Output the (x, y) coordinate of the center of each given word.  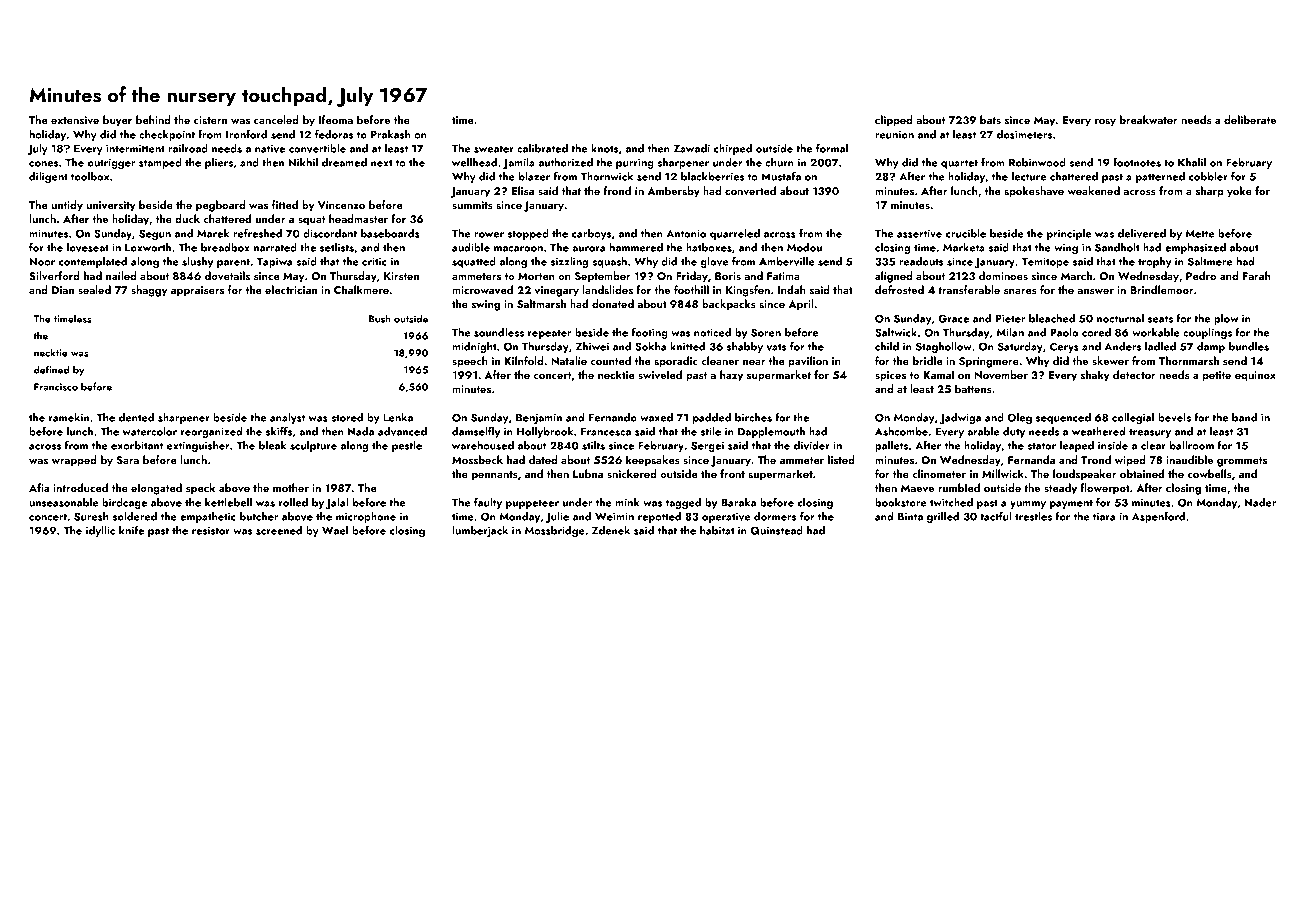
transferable (969, 289)
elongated (156, 489)
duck (187, 218)
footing (650, 333)
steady (1060, 489)
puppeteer (532, 504)
